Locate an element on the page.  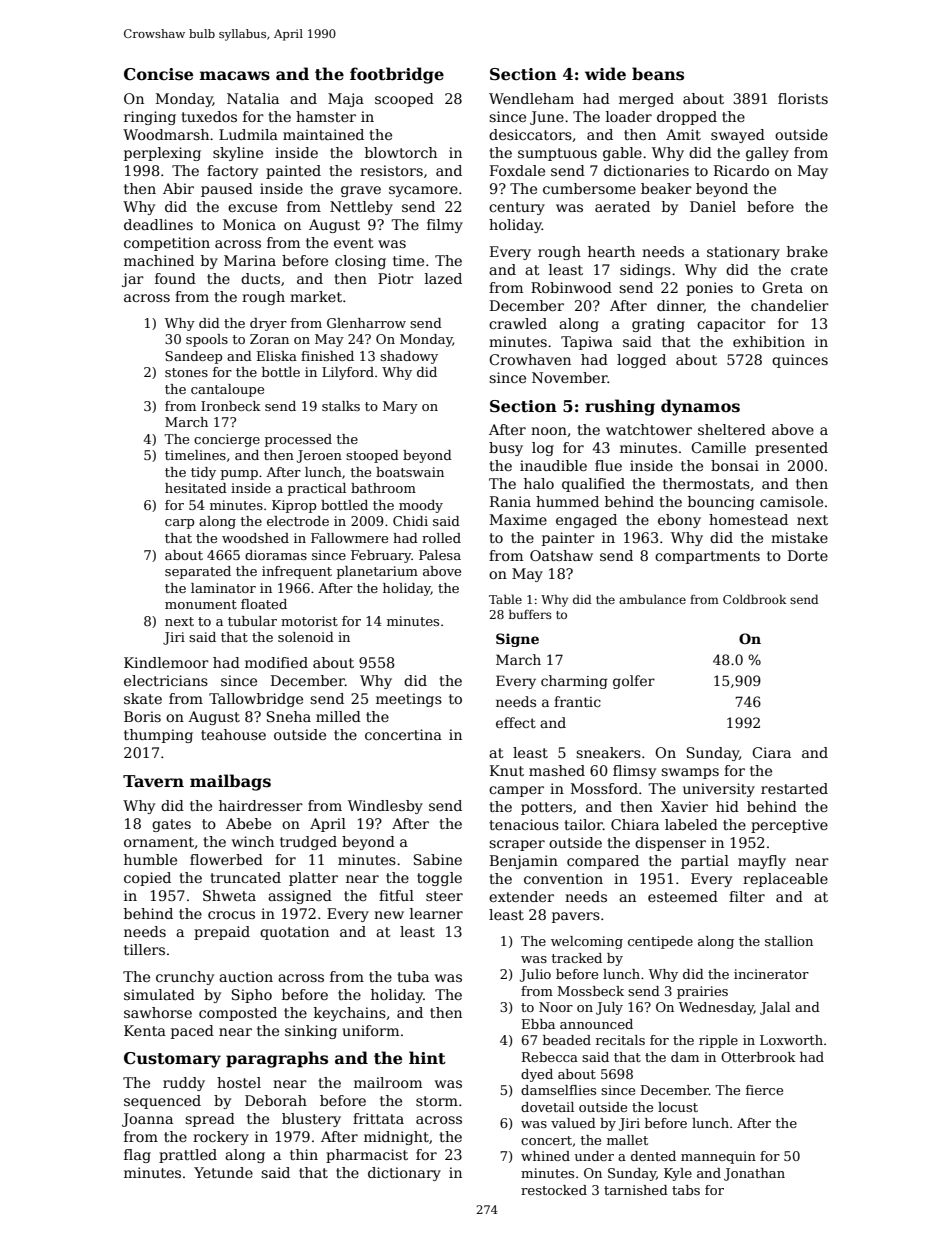
Fallowmere is located at coordinates (349, 538).
